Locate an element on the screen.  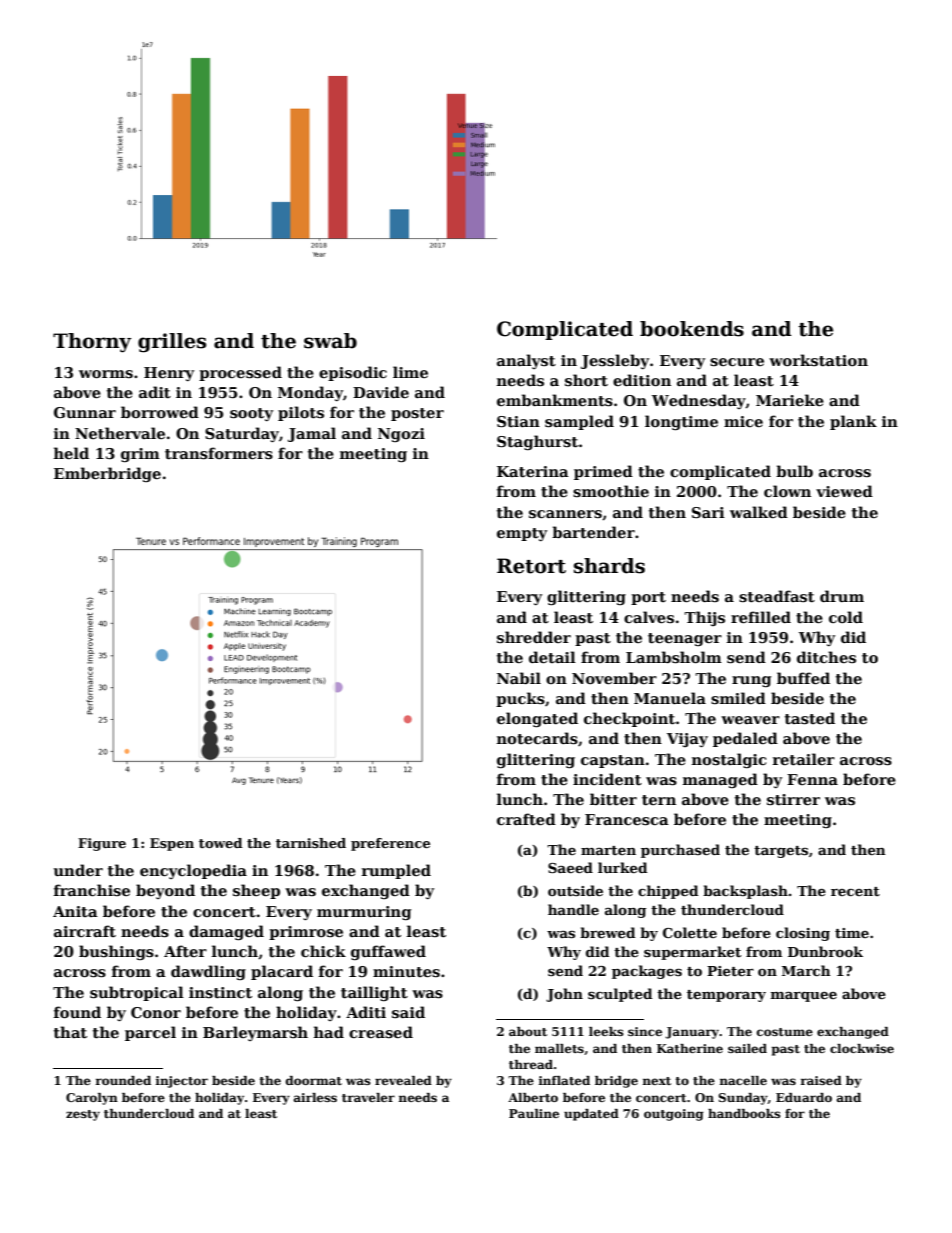
towed is located at coordinates (221, 843).
